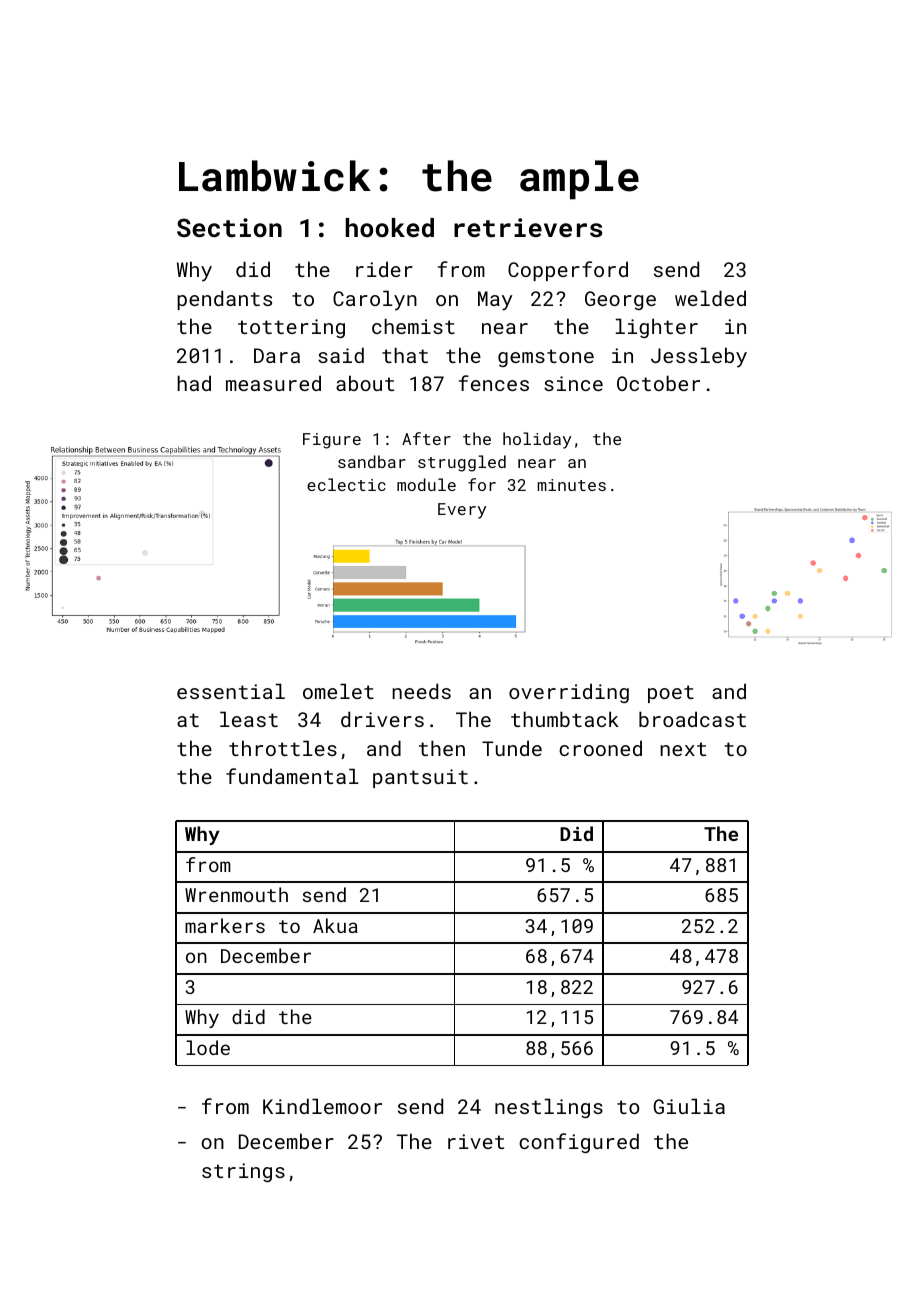  What do you see at coordinates (683, 749) in the screenshot?
I see `next` at bounding box center [683, 749].
